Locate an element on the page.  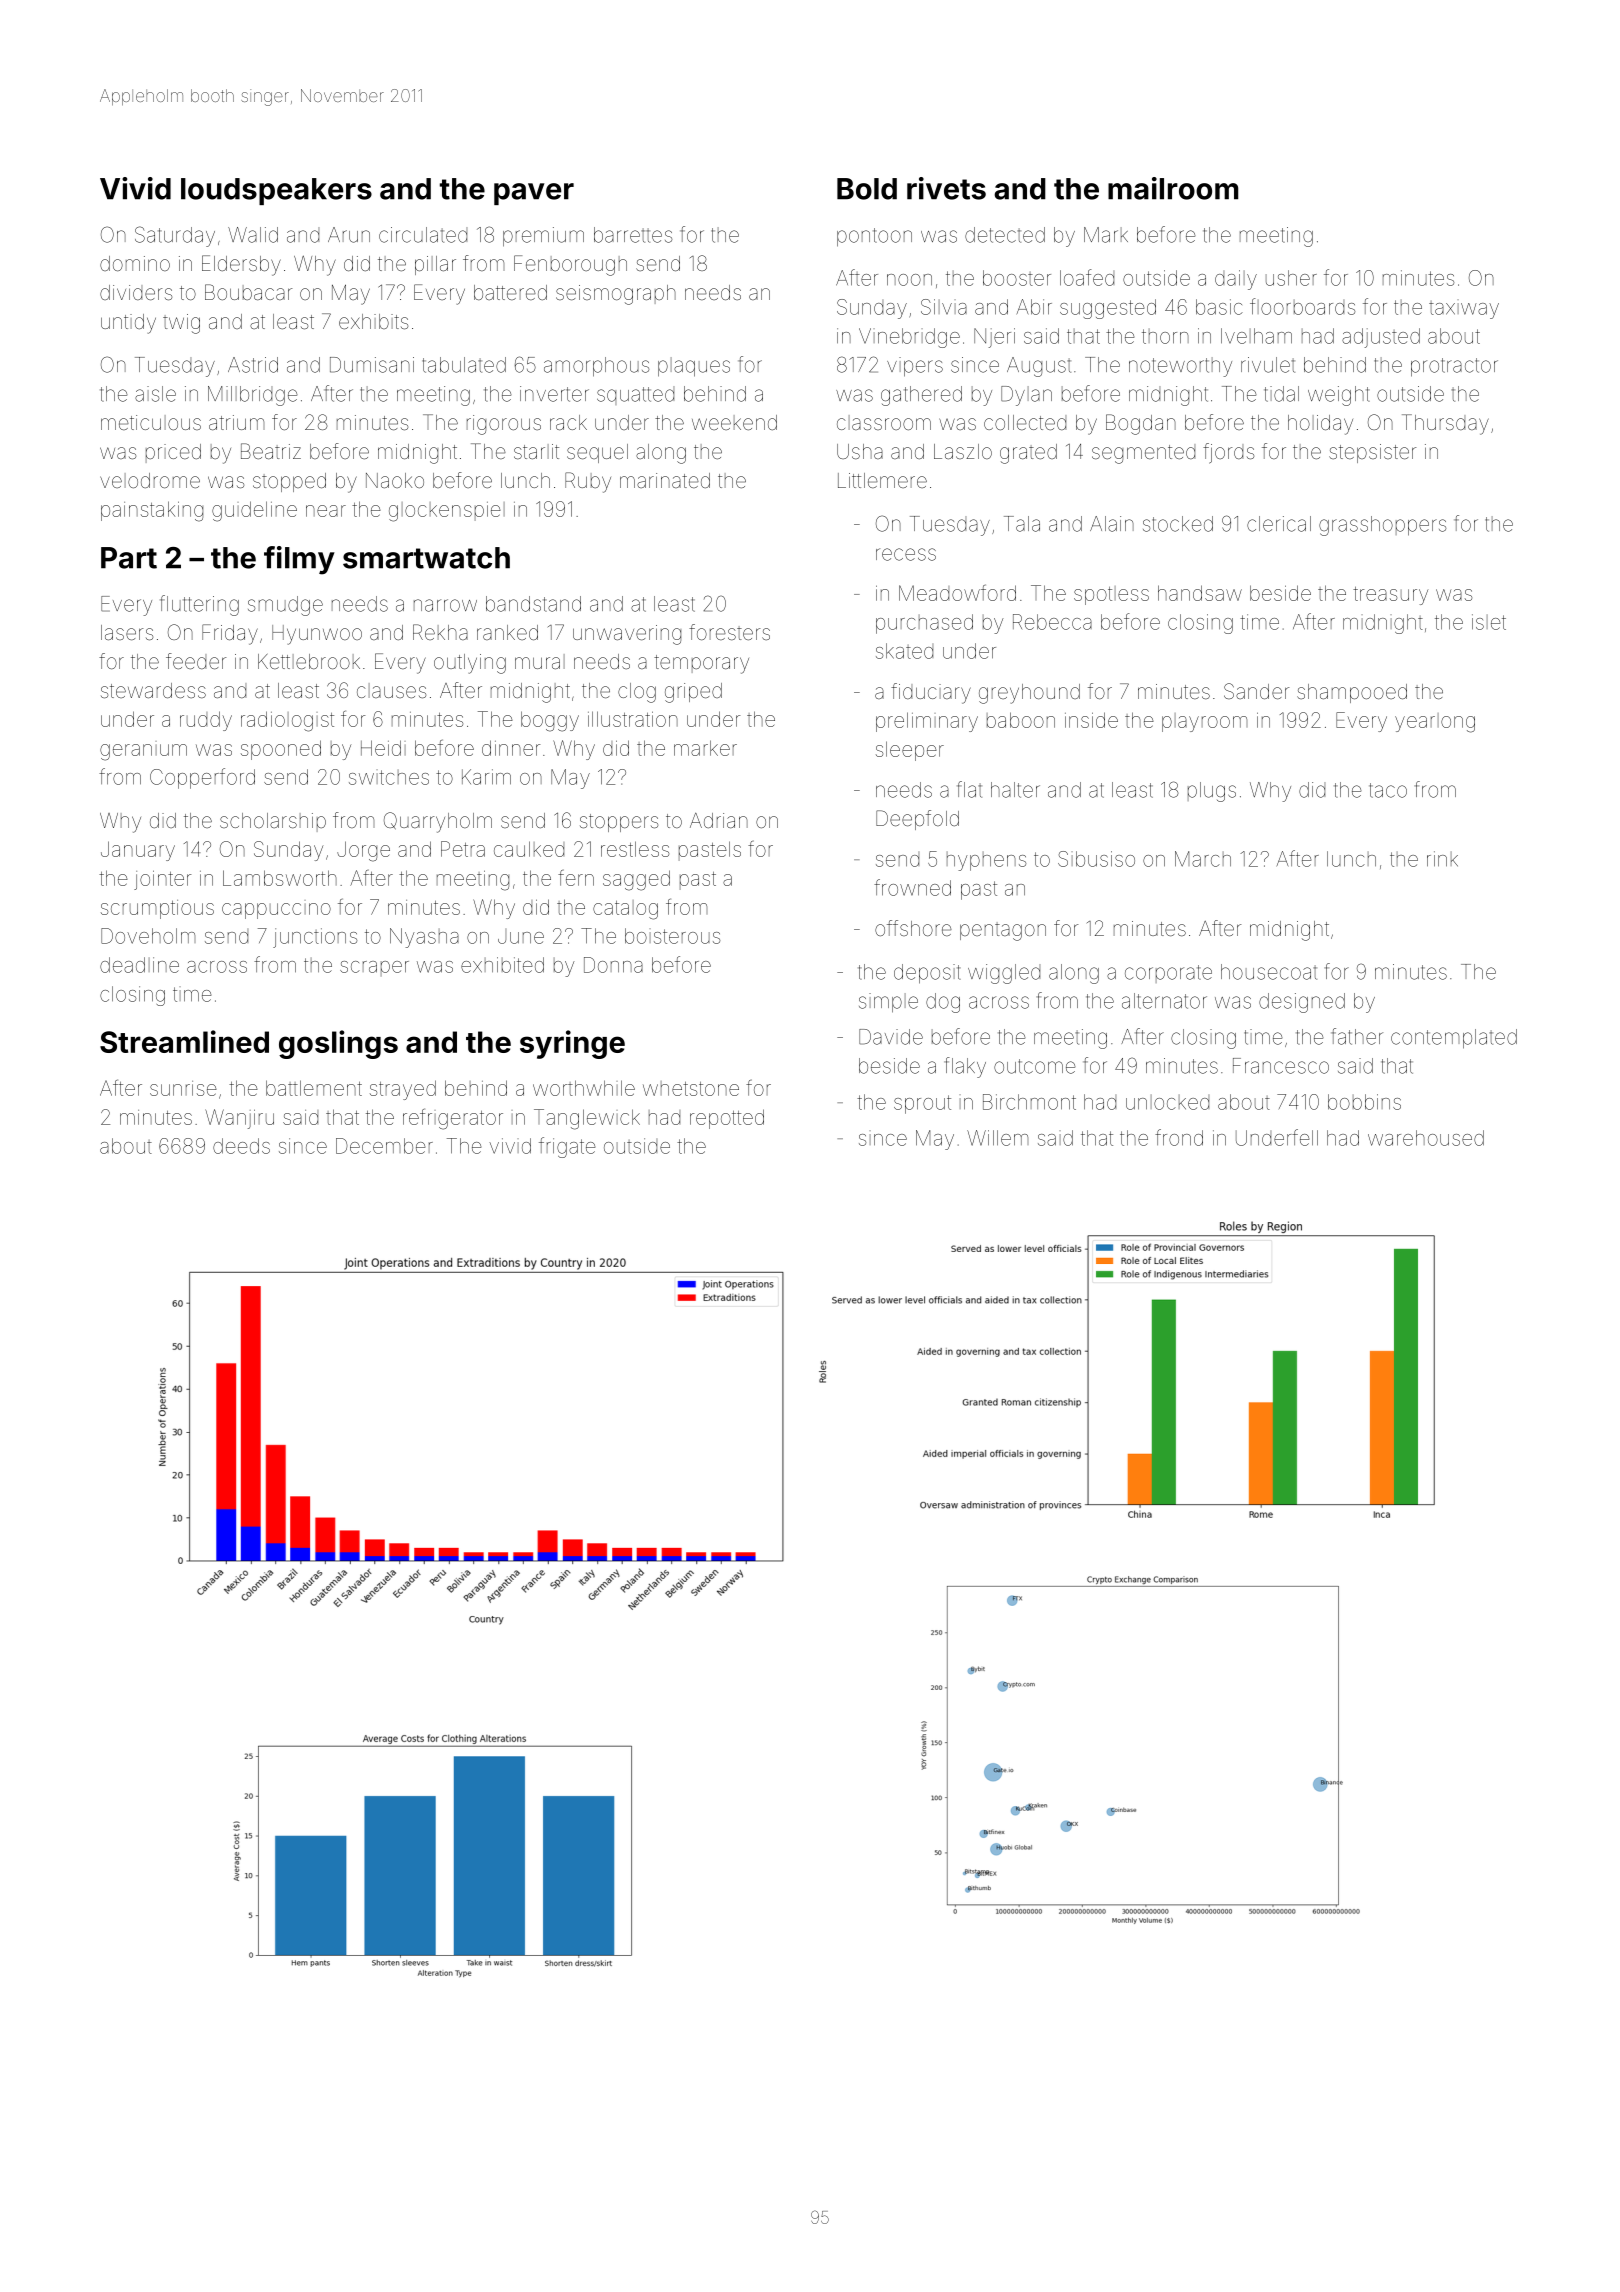
halter is located at coordinates (1015, 790).
